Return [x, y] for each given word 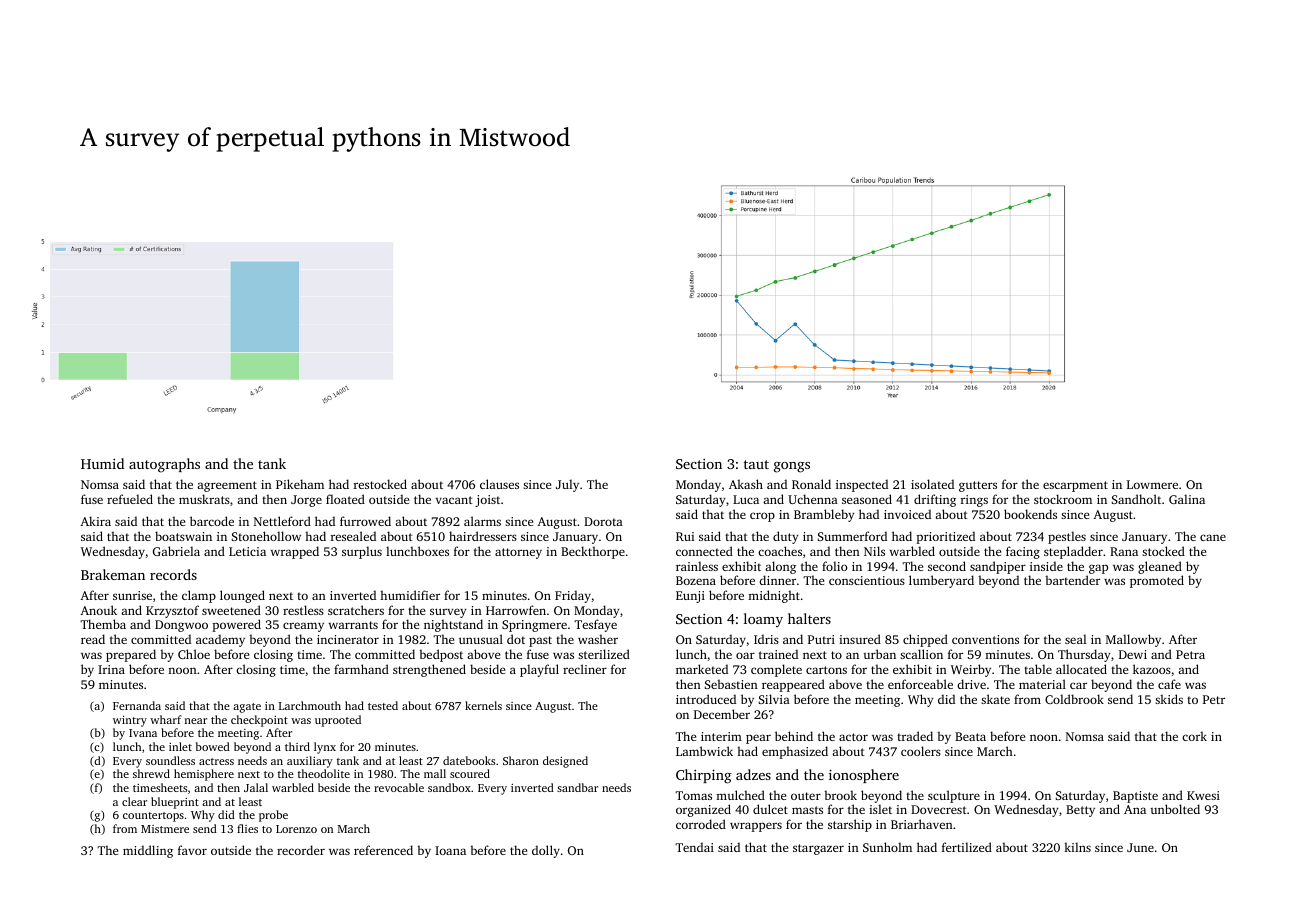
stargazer [818, 849]
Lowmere [1152, 484]
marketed [702, 669]
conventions [985, 639]
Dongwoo [181, 626]
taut [756, 464]
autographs [164, 465]
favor [192, 850]
